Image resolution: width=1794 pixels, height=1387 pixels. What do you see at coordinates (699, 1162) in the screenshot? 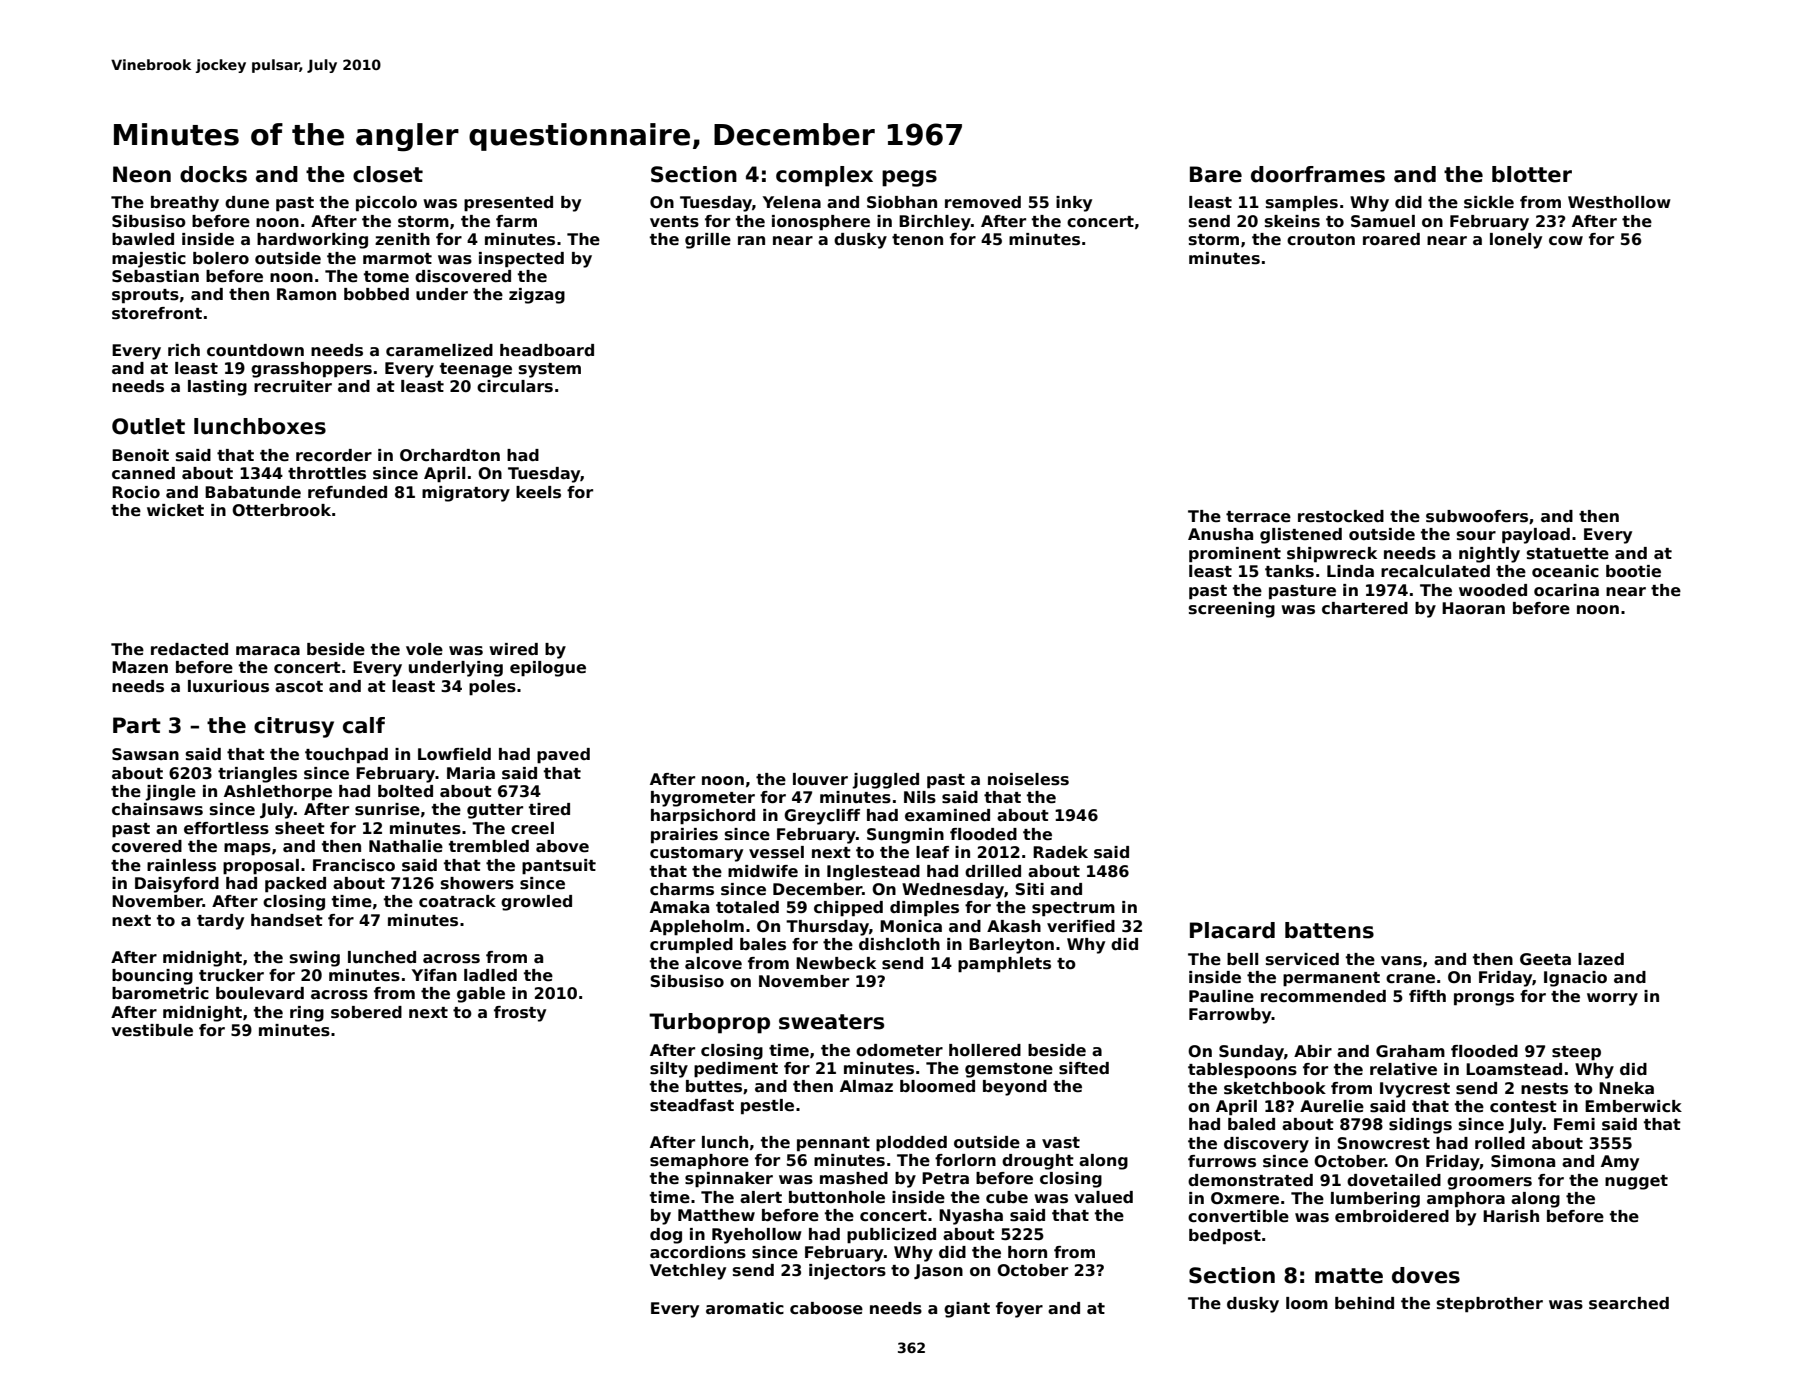
I see `semaphore` at bounding box center [699, 1162].
